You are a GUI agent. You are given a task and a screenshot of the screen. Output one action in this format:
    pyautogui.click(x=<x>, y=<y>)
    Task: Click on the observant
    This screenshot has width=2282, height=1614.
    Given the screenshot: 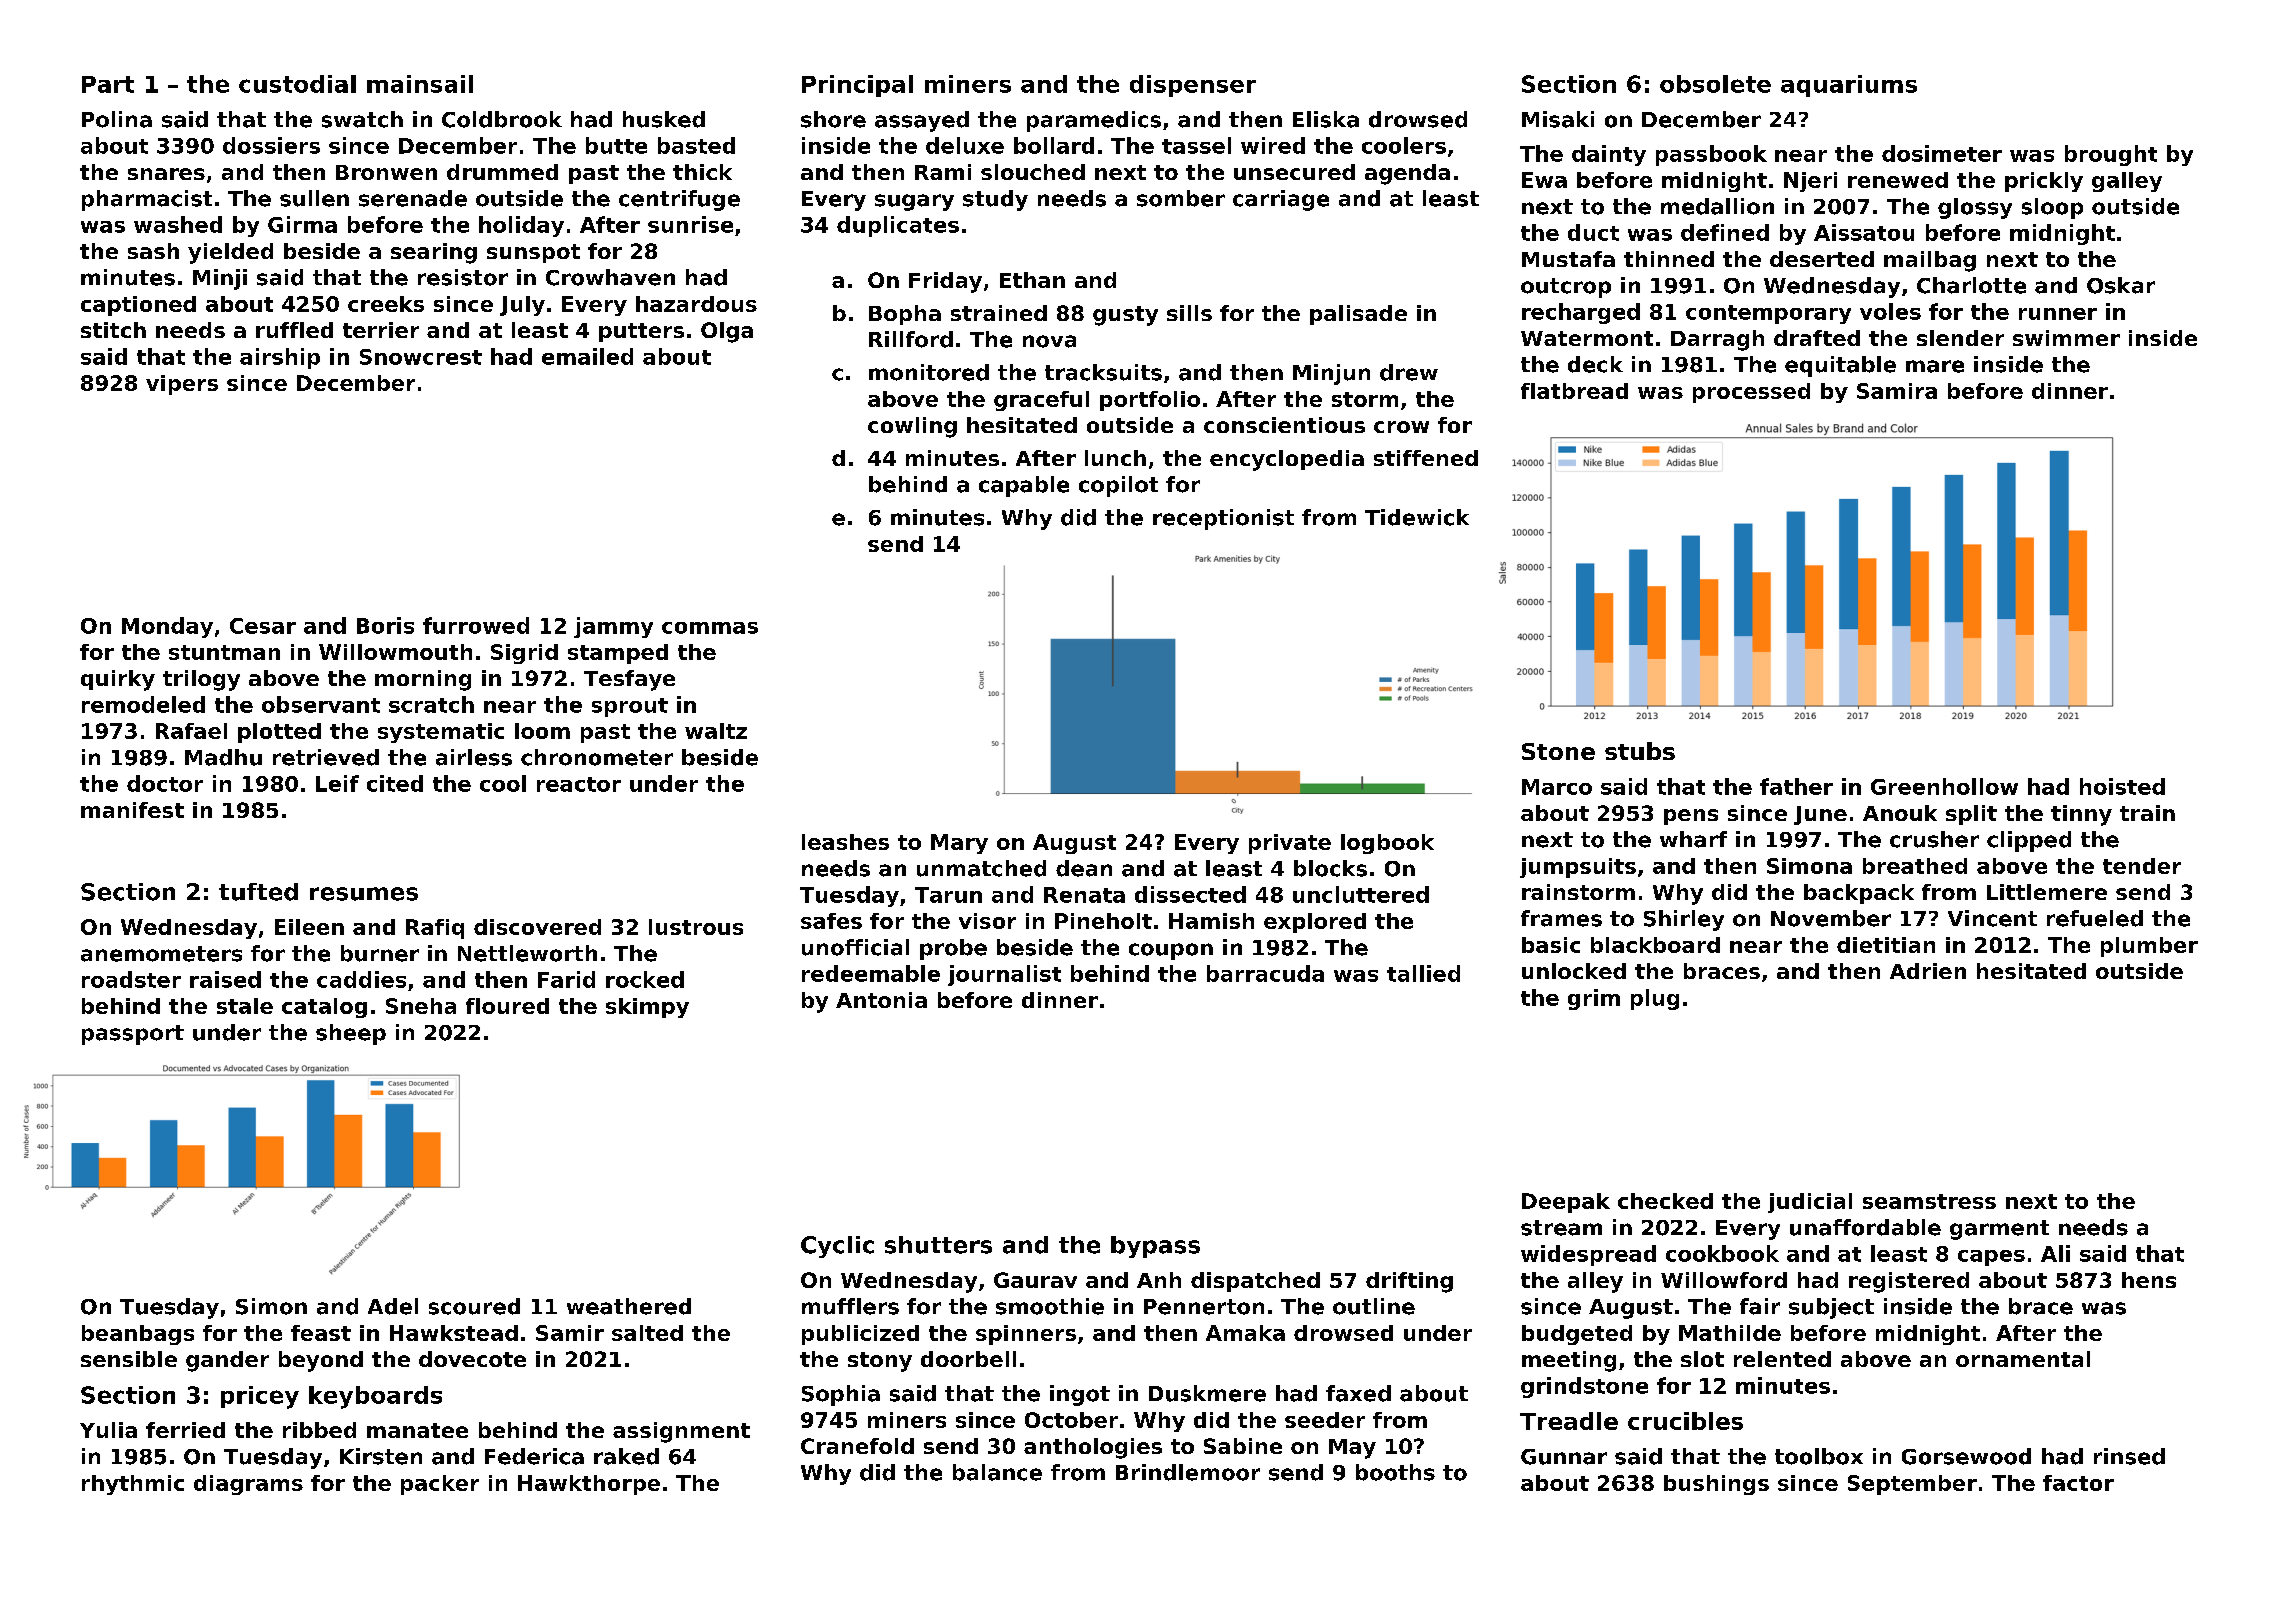 What is the action you would take?
    pyautogui.click(x=321, y=704)
